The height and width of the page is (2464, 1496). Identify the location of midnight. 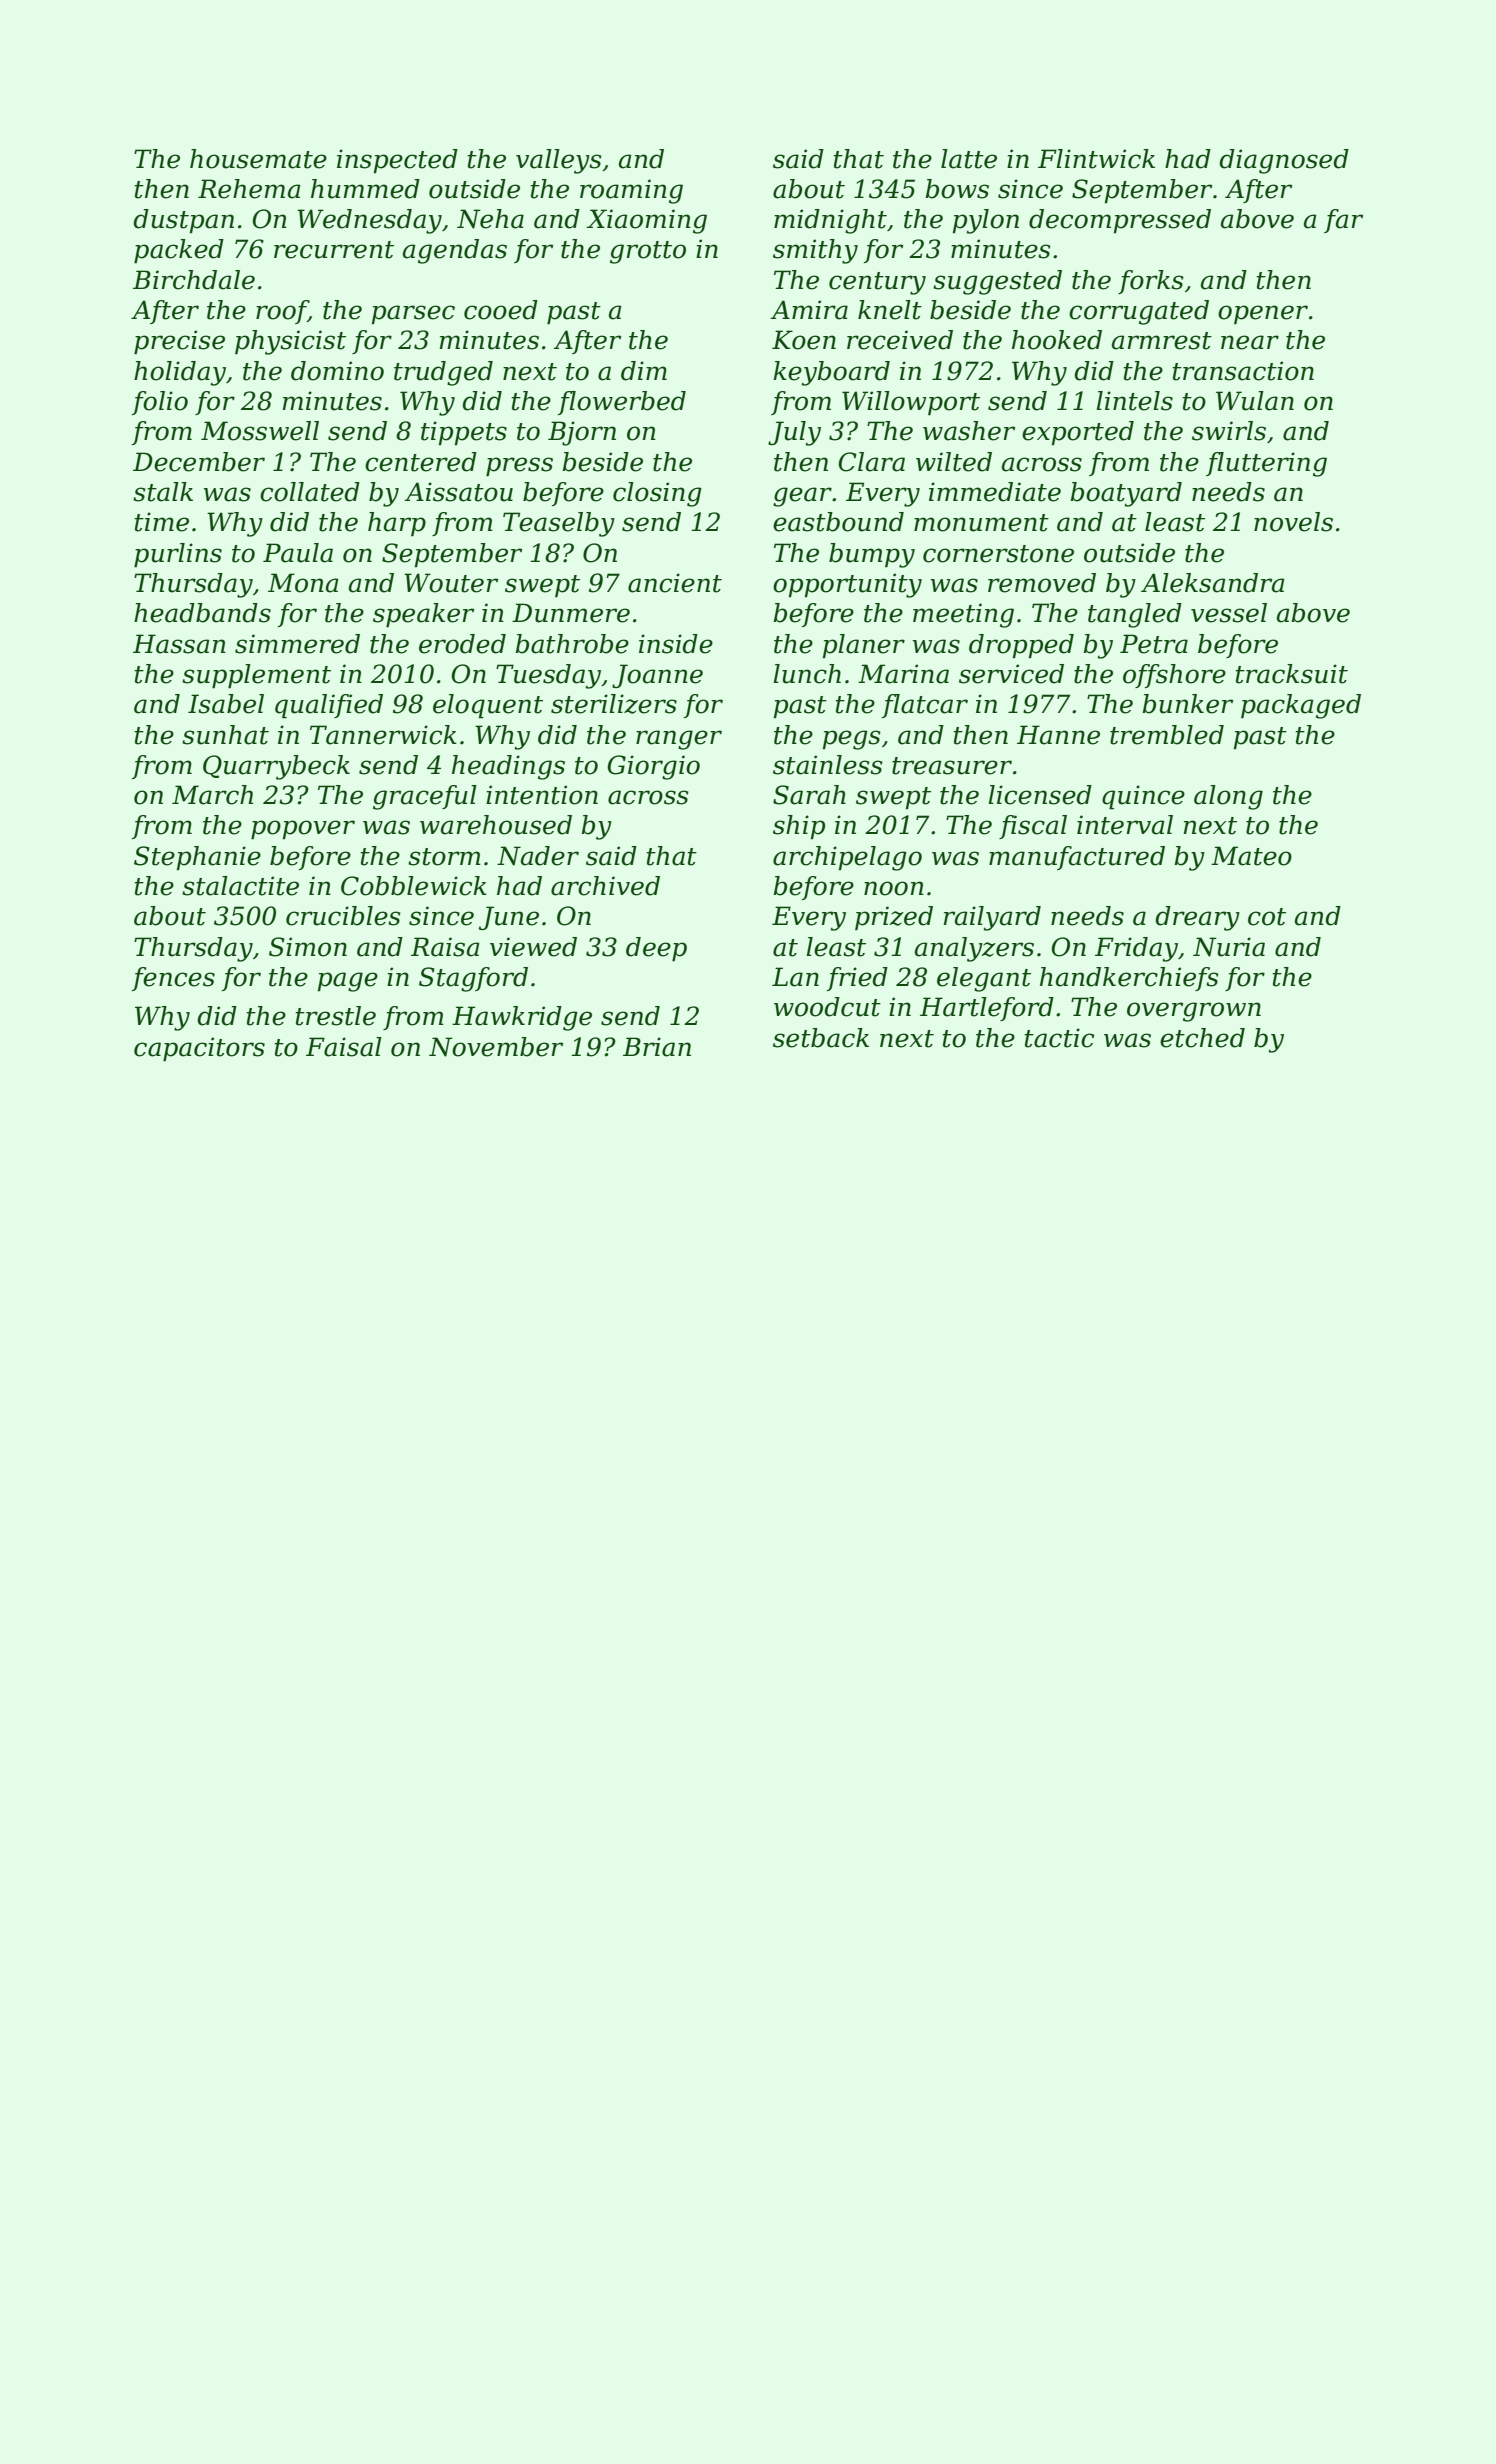
(830, 221).
